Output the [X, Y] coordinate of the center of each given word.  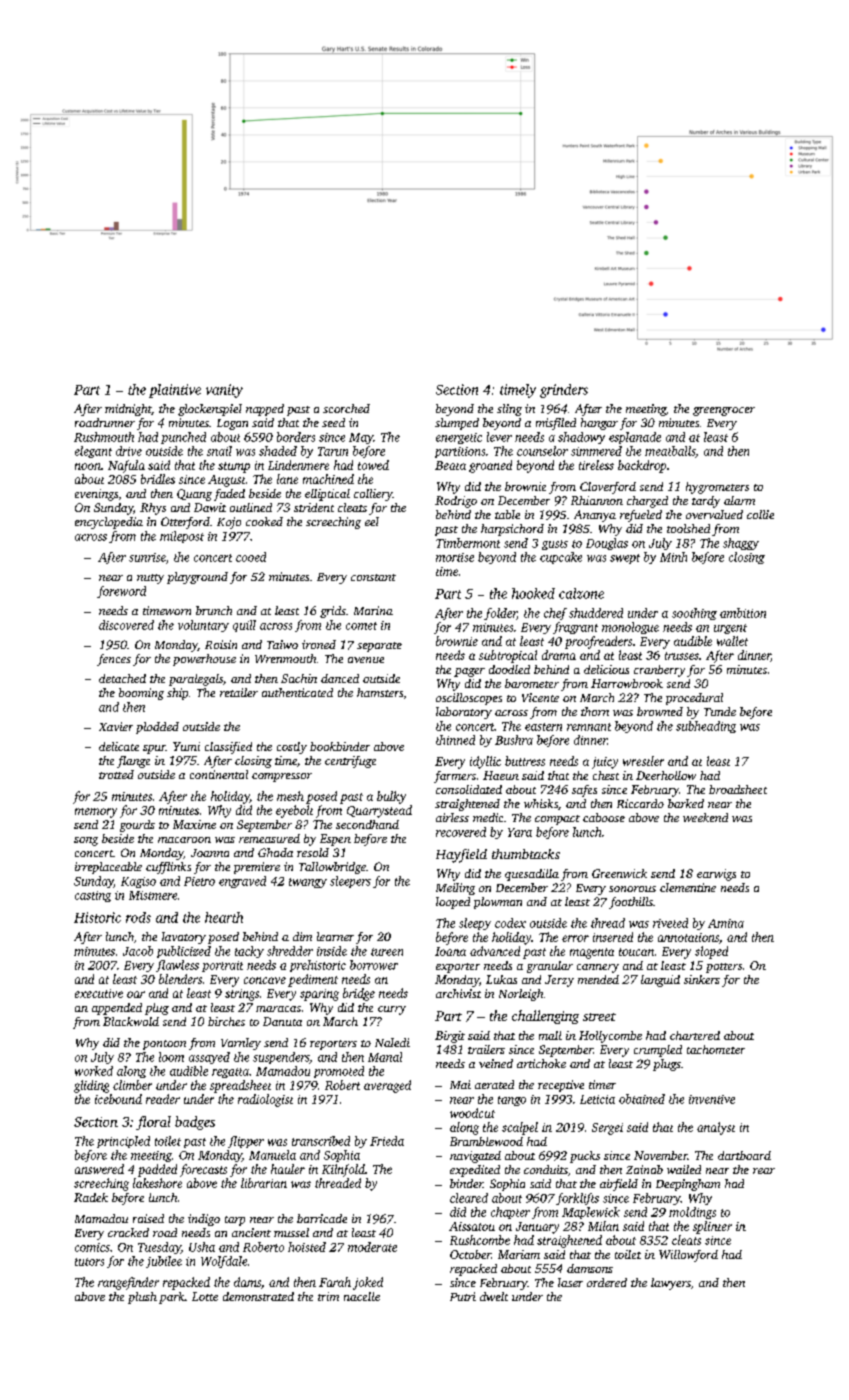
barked [686, 803]
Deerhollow [666, 775]
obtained [642, 1099]
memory [96, 813]
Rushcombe [480, 1240]
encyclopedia [109, 523]
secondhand [367, 824]
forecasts [203, 1170]
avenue [366, 660]
